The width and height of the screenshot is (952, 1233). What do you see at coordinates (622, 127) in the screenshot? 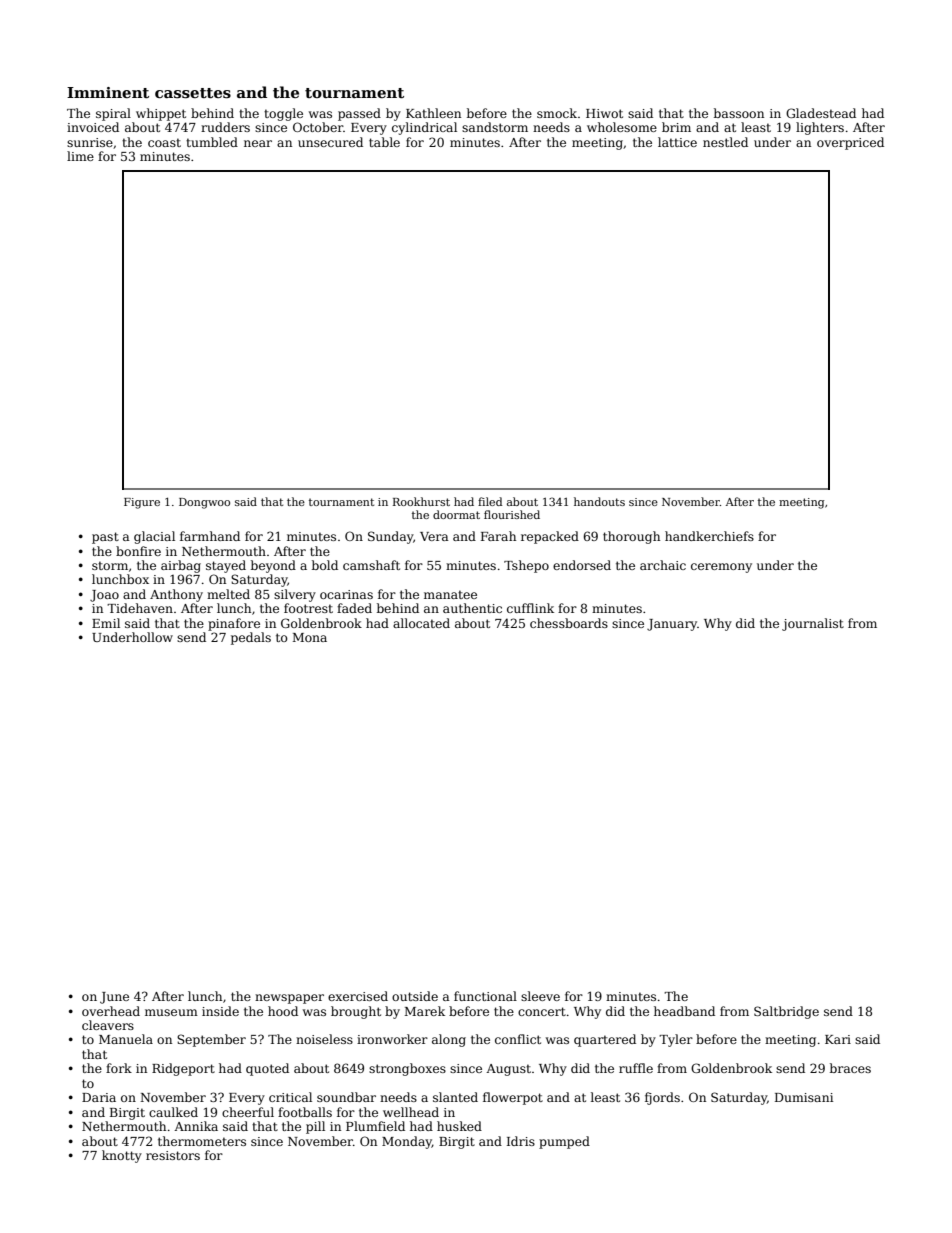
I see `wholesome` at bounding box center [622, 127].
